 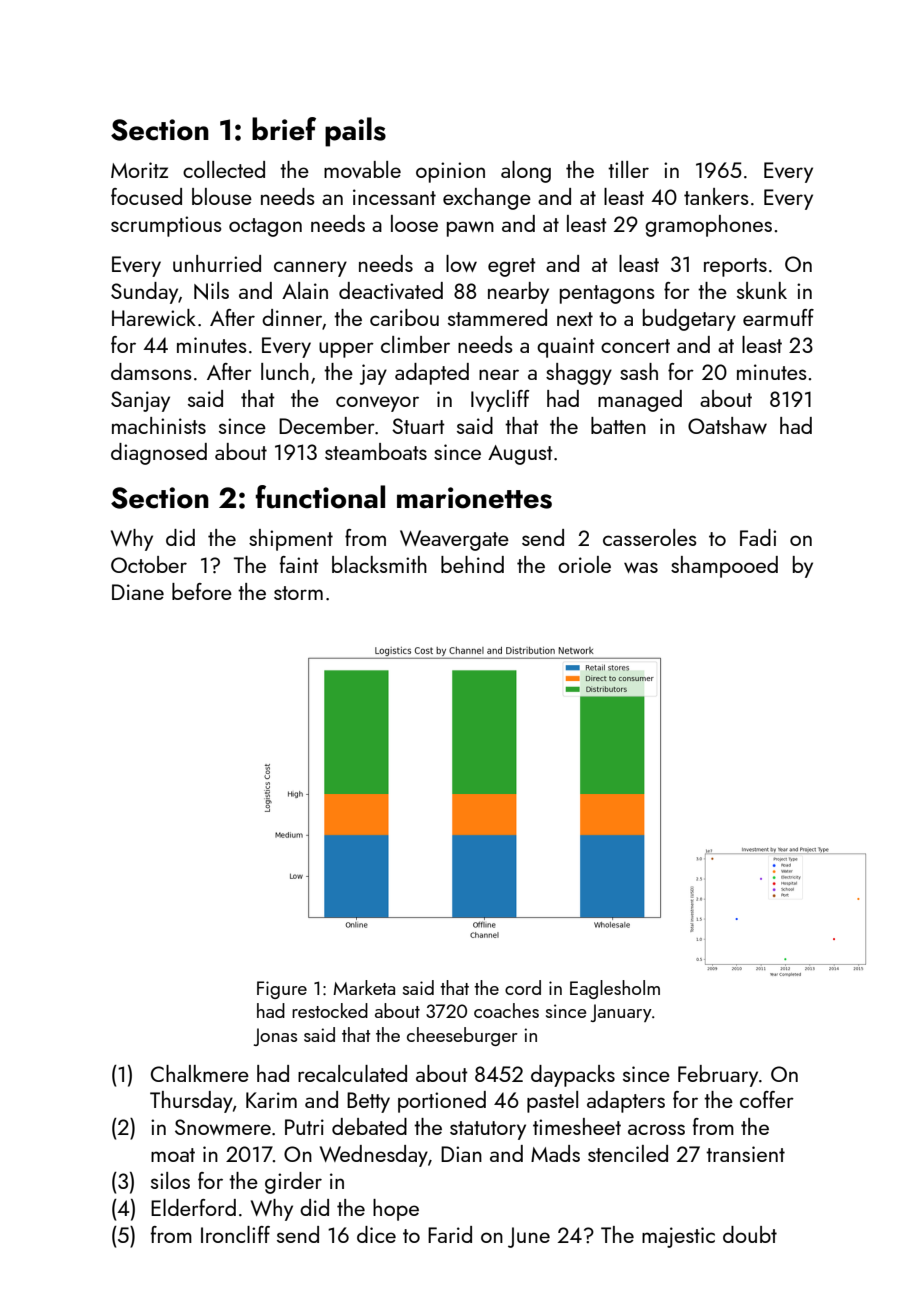 What do you see at coordinates (762, 290) in the image?
I see `skunk` at bounding box center [762, 290].
